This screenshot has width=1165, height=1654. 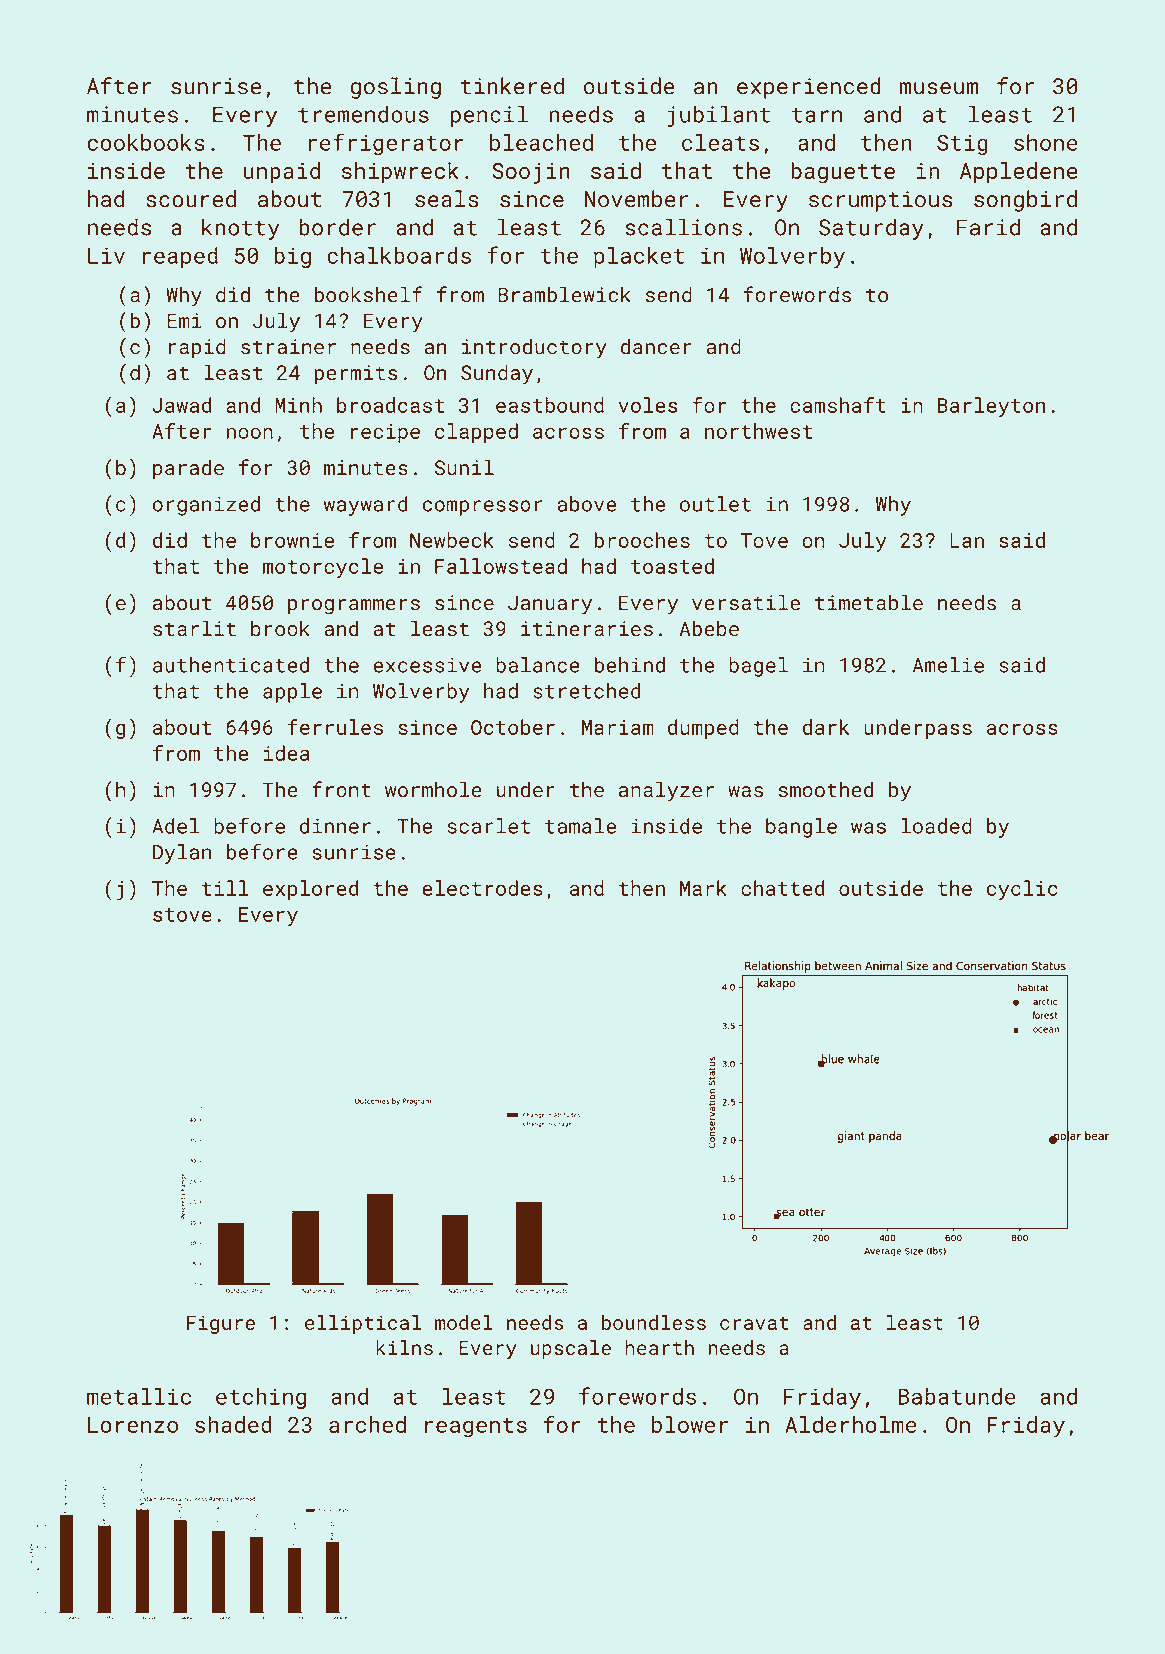 I want to click on timetable, so click(x=869, y=602).
